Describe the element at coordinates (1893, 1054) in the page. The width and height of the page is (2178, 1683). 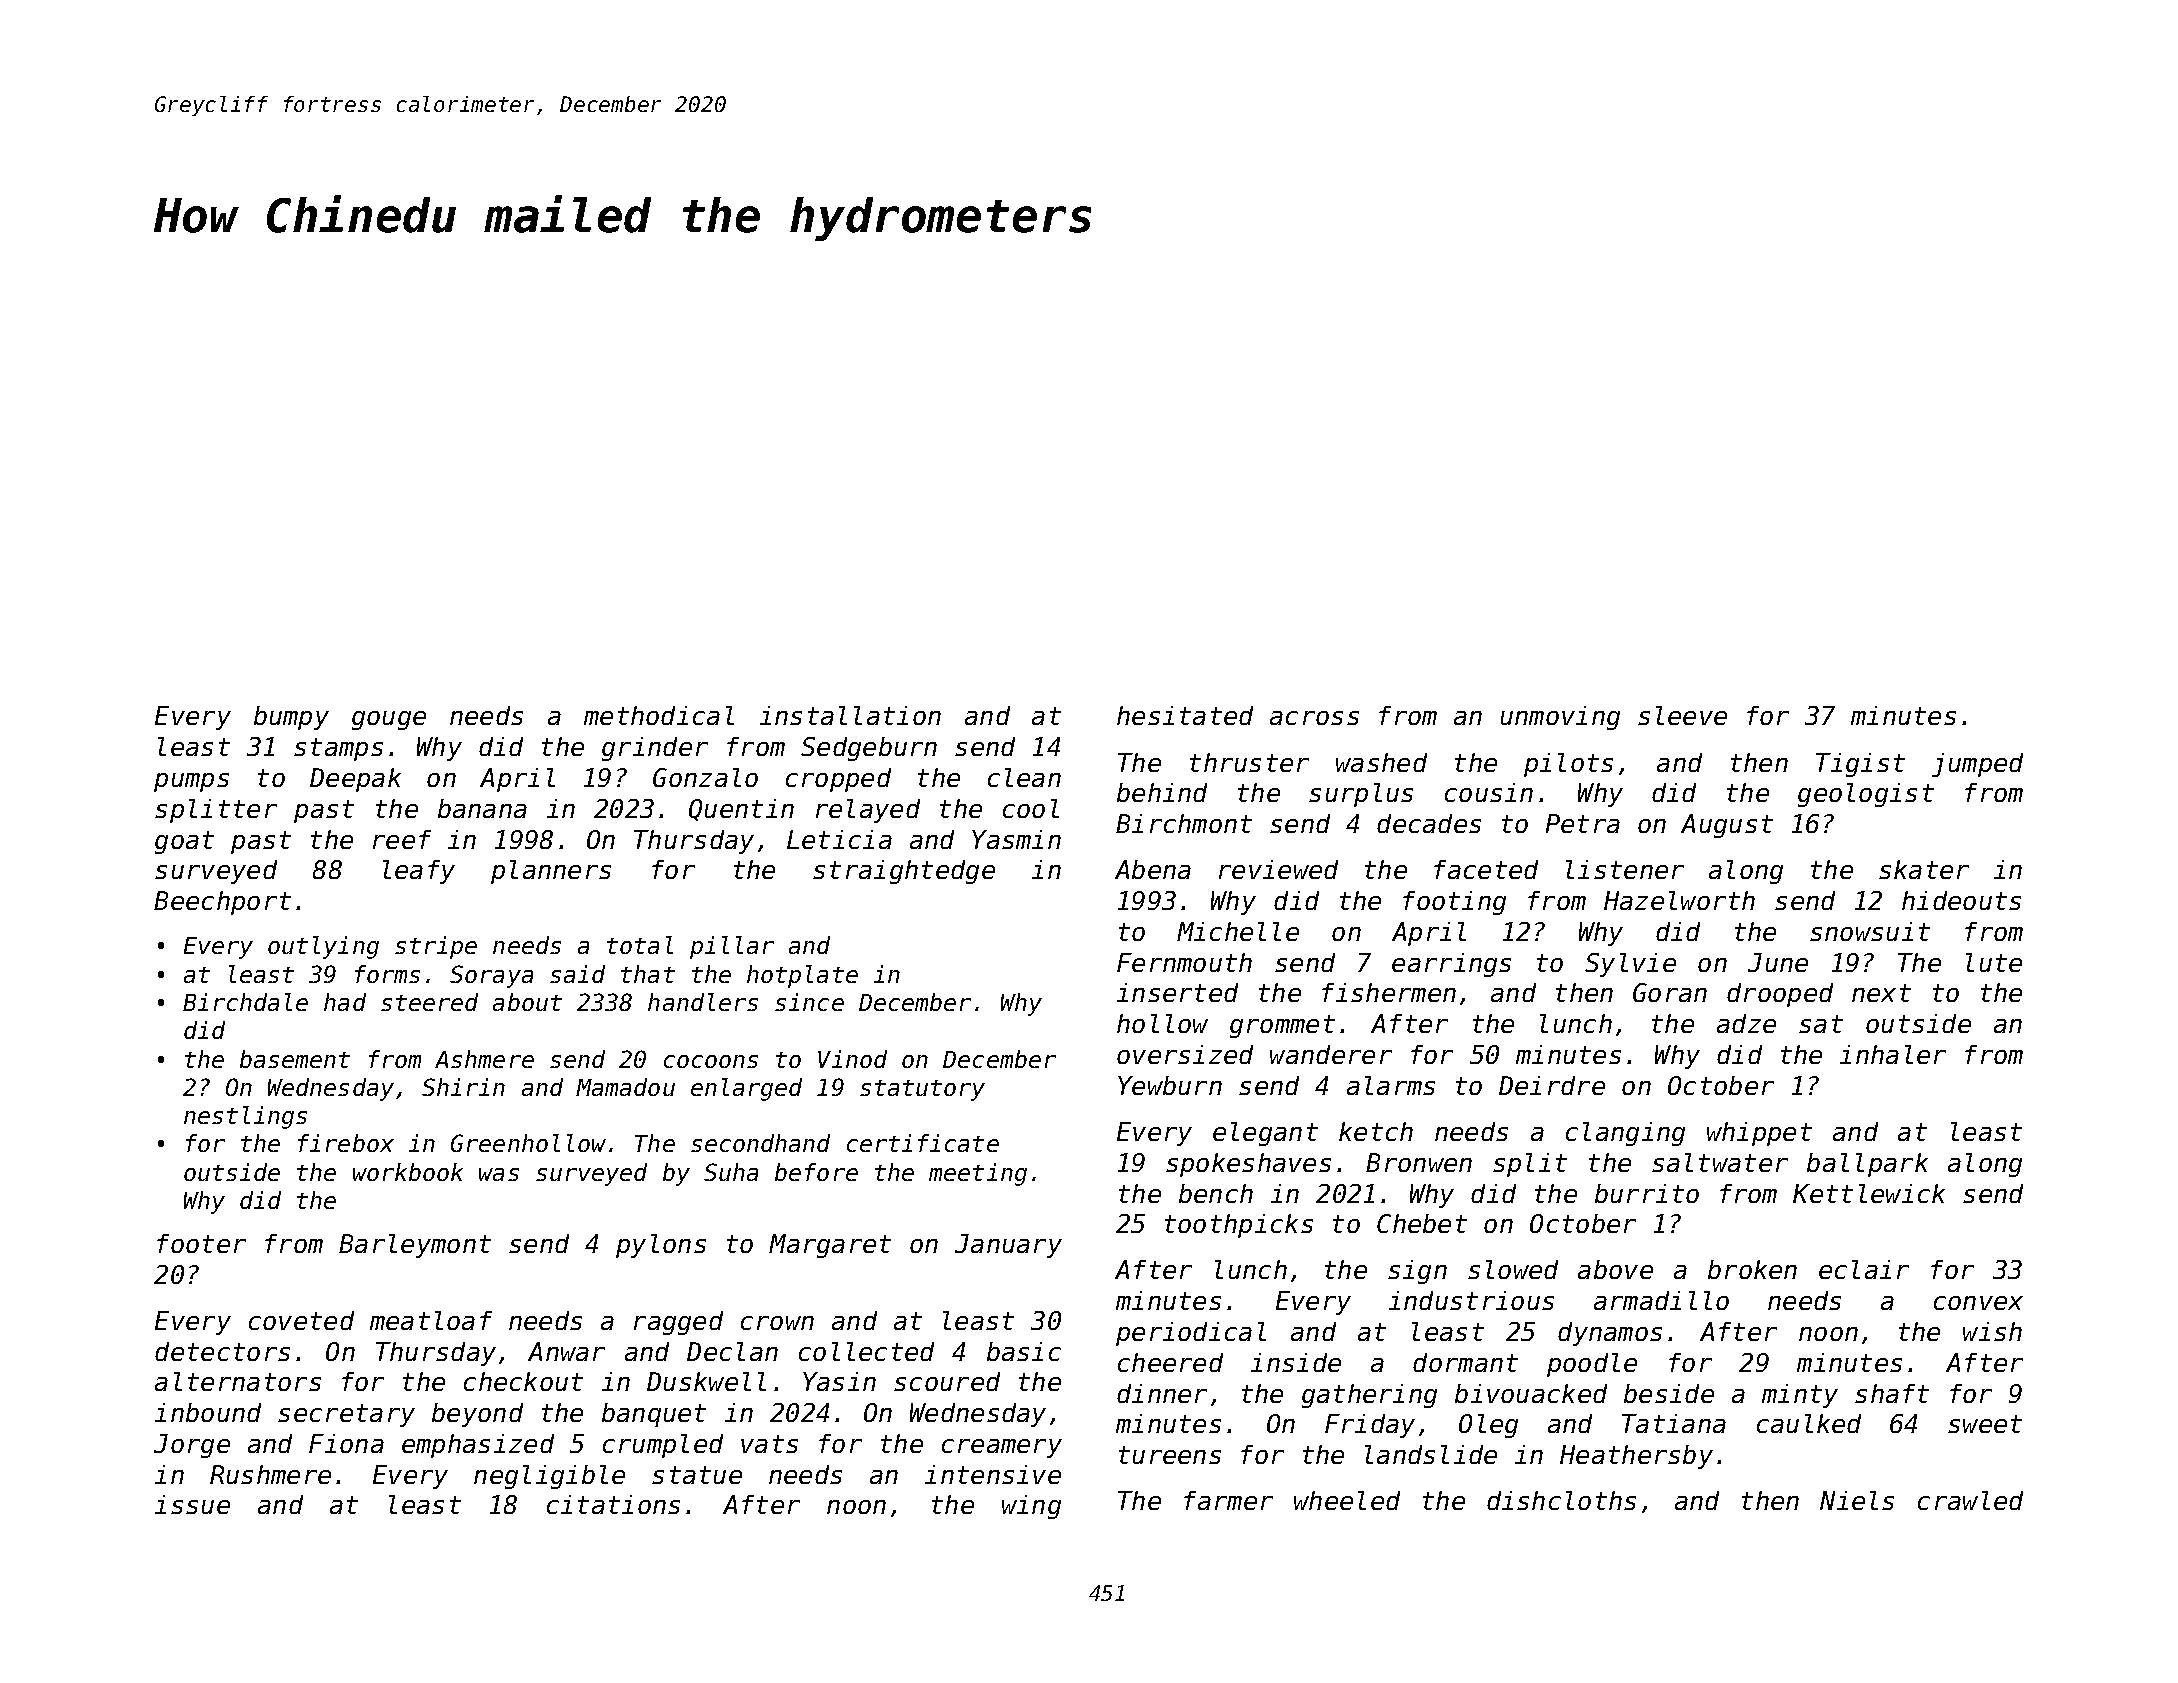
I see `inhaler` at that location.
